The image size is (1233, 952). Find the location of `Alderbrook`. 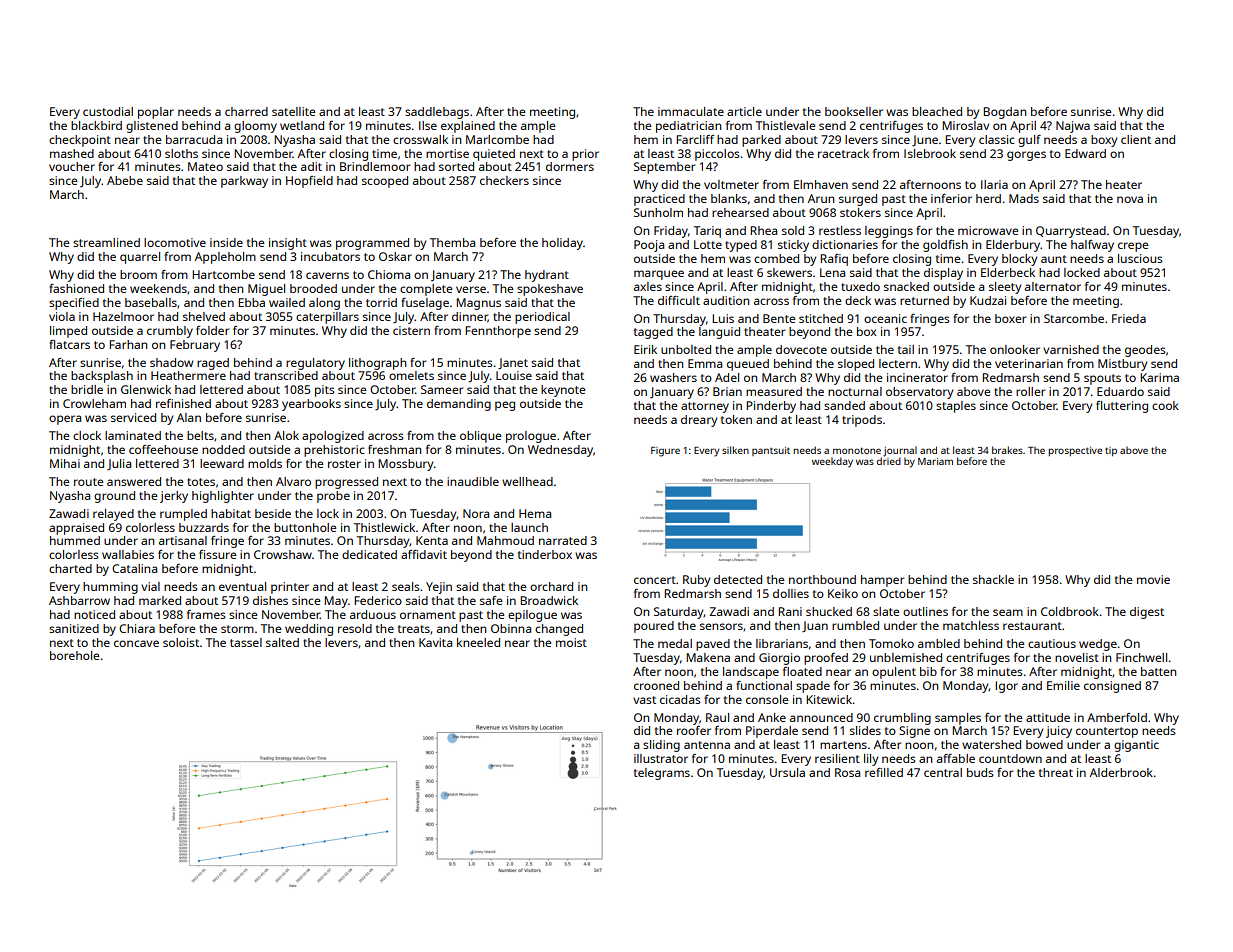

Alderbrook is located at coordinates (1121, 772).
